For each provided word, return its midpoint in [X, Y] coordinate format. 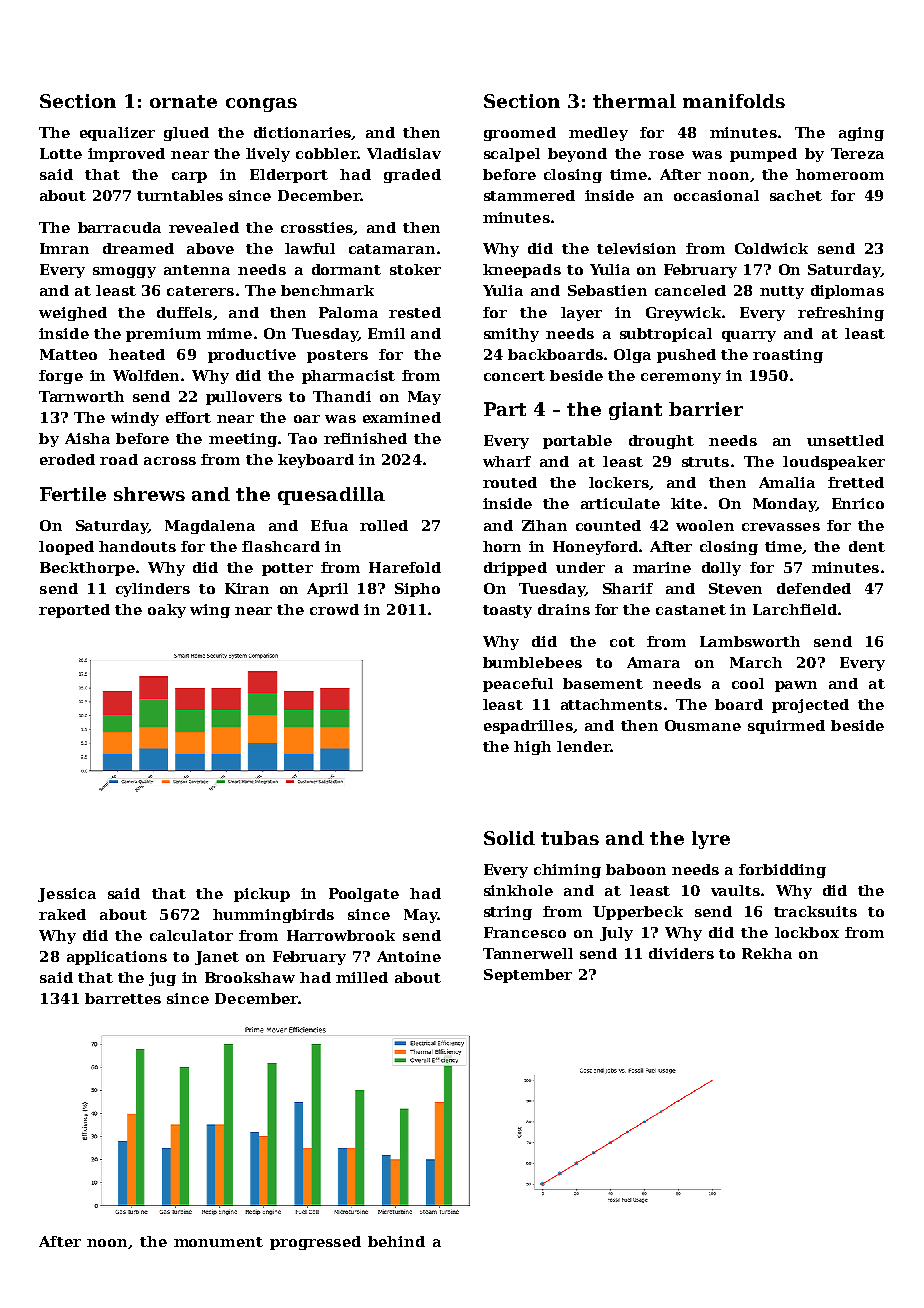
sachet [796, 195]
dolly [721, 569]
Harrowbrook [341, 935]
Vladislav [404, 153]
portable [577, 442]
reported [74, 611]
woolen [705, 525]
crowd [334, 609]
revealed [204, 227]
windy [135, 419]
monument [218, 1242]
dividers [681, 953]
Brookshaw [250, 977]
